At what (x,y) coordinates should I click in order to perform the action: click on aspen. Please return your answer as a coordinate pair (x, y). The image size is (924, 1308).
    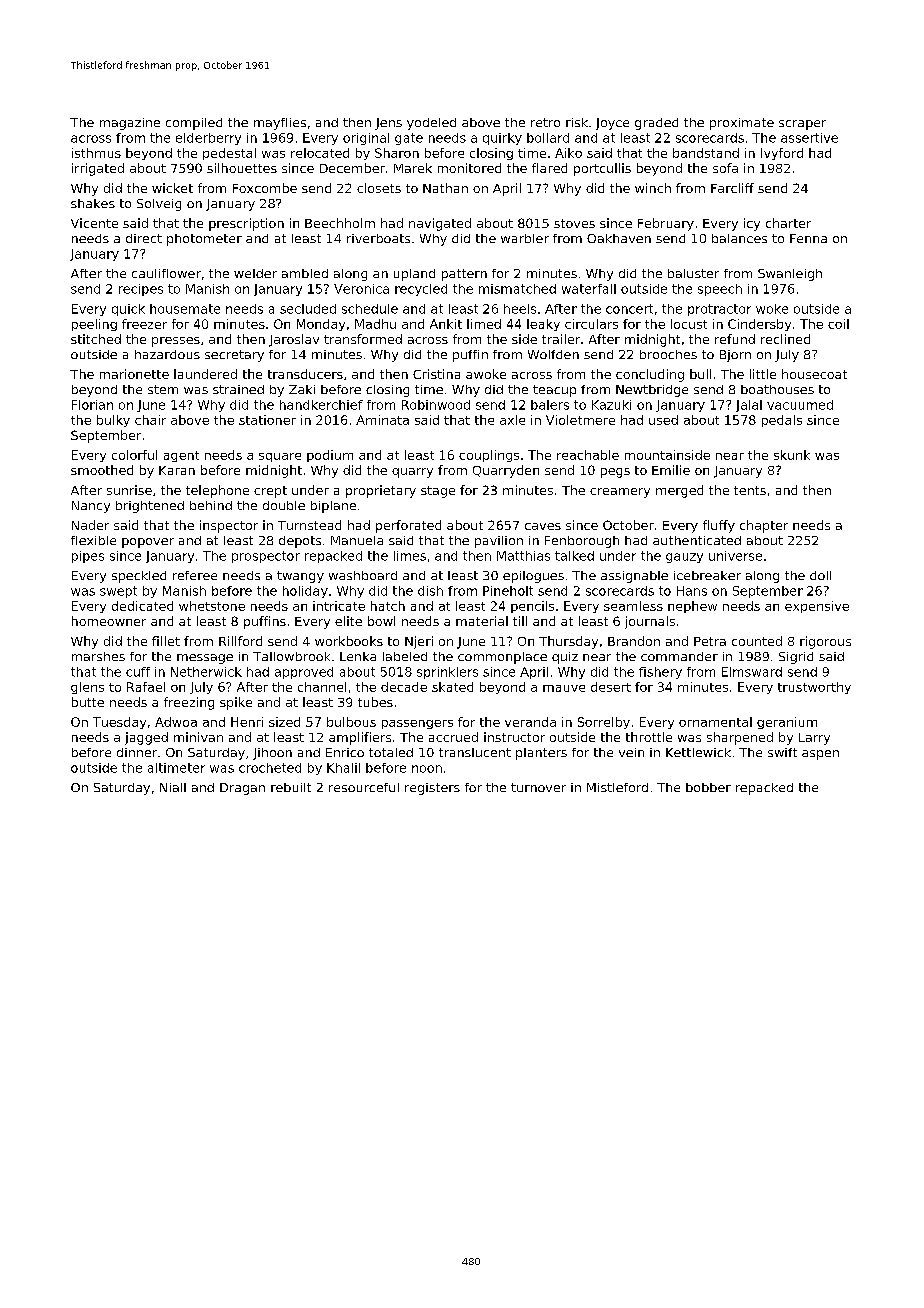
    Looking at the image, I should click on (820, 755).
